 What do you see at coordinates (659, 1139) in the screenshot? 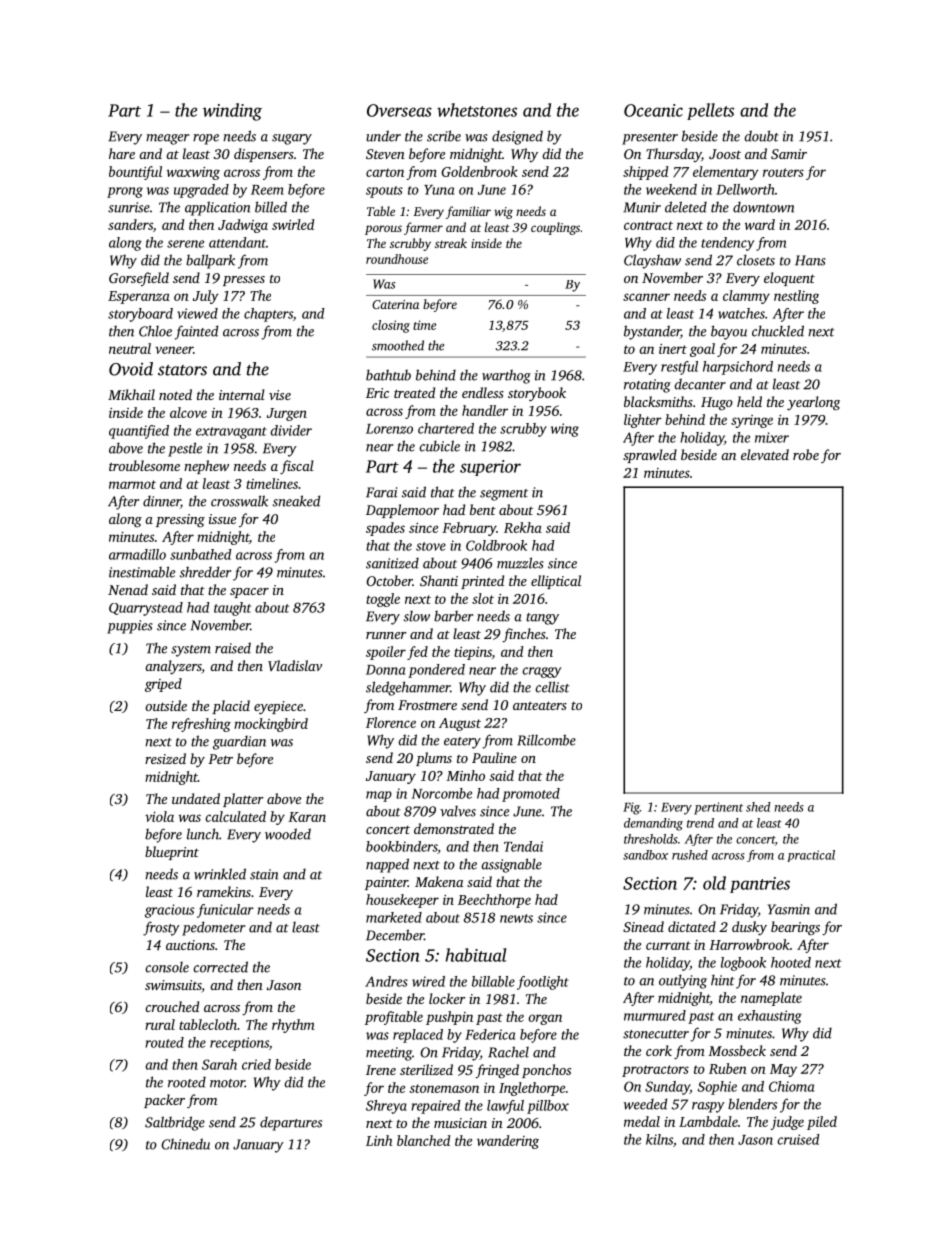
I see `kilns` at bounding box center [659, 1139].
